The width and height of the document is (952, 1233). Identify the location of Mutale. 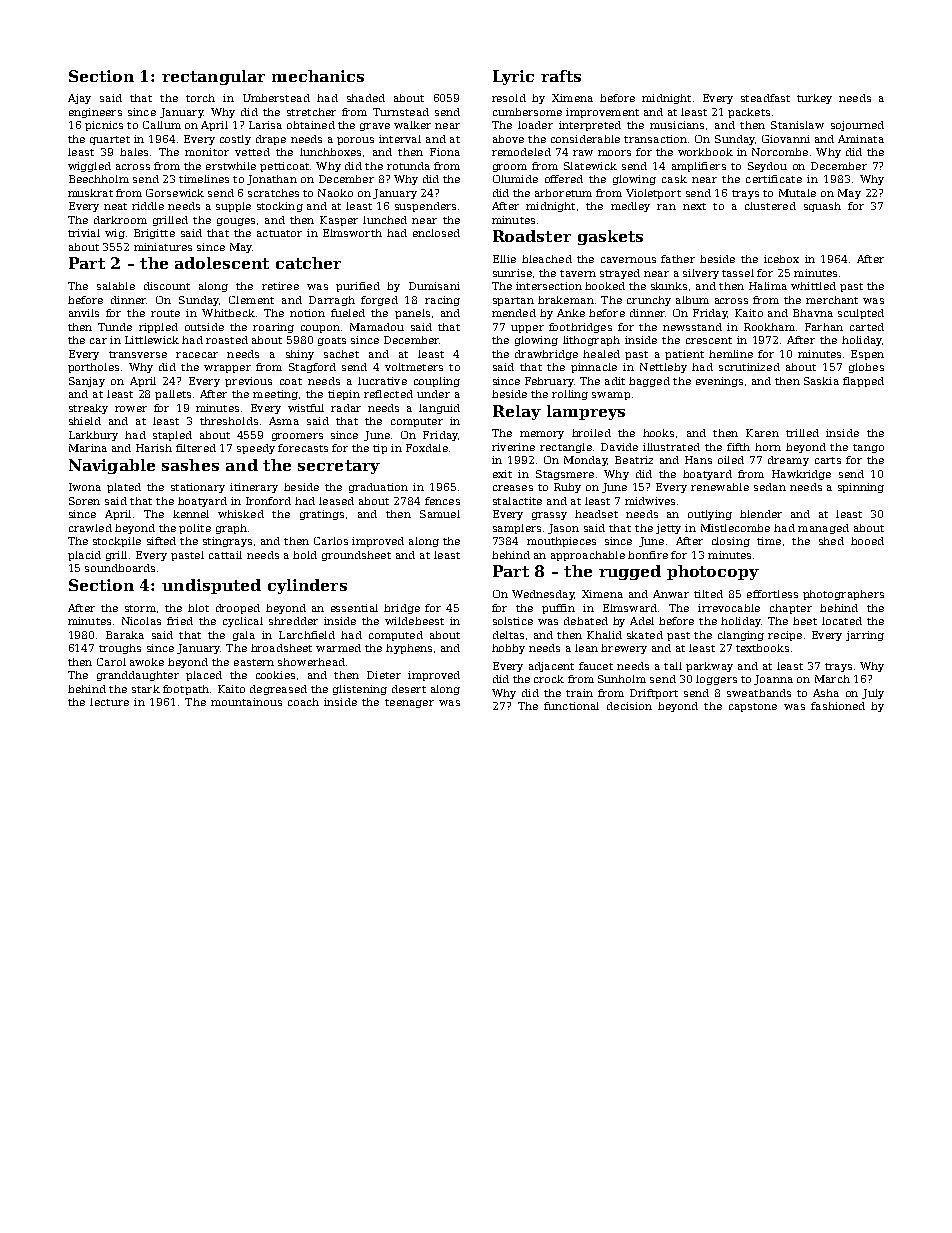
(797, 193).
